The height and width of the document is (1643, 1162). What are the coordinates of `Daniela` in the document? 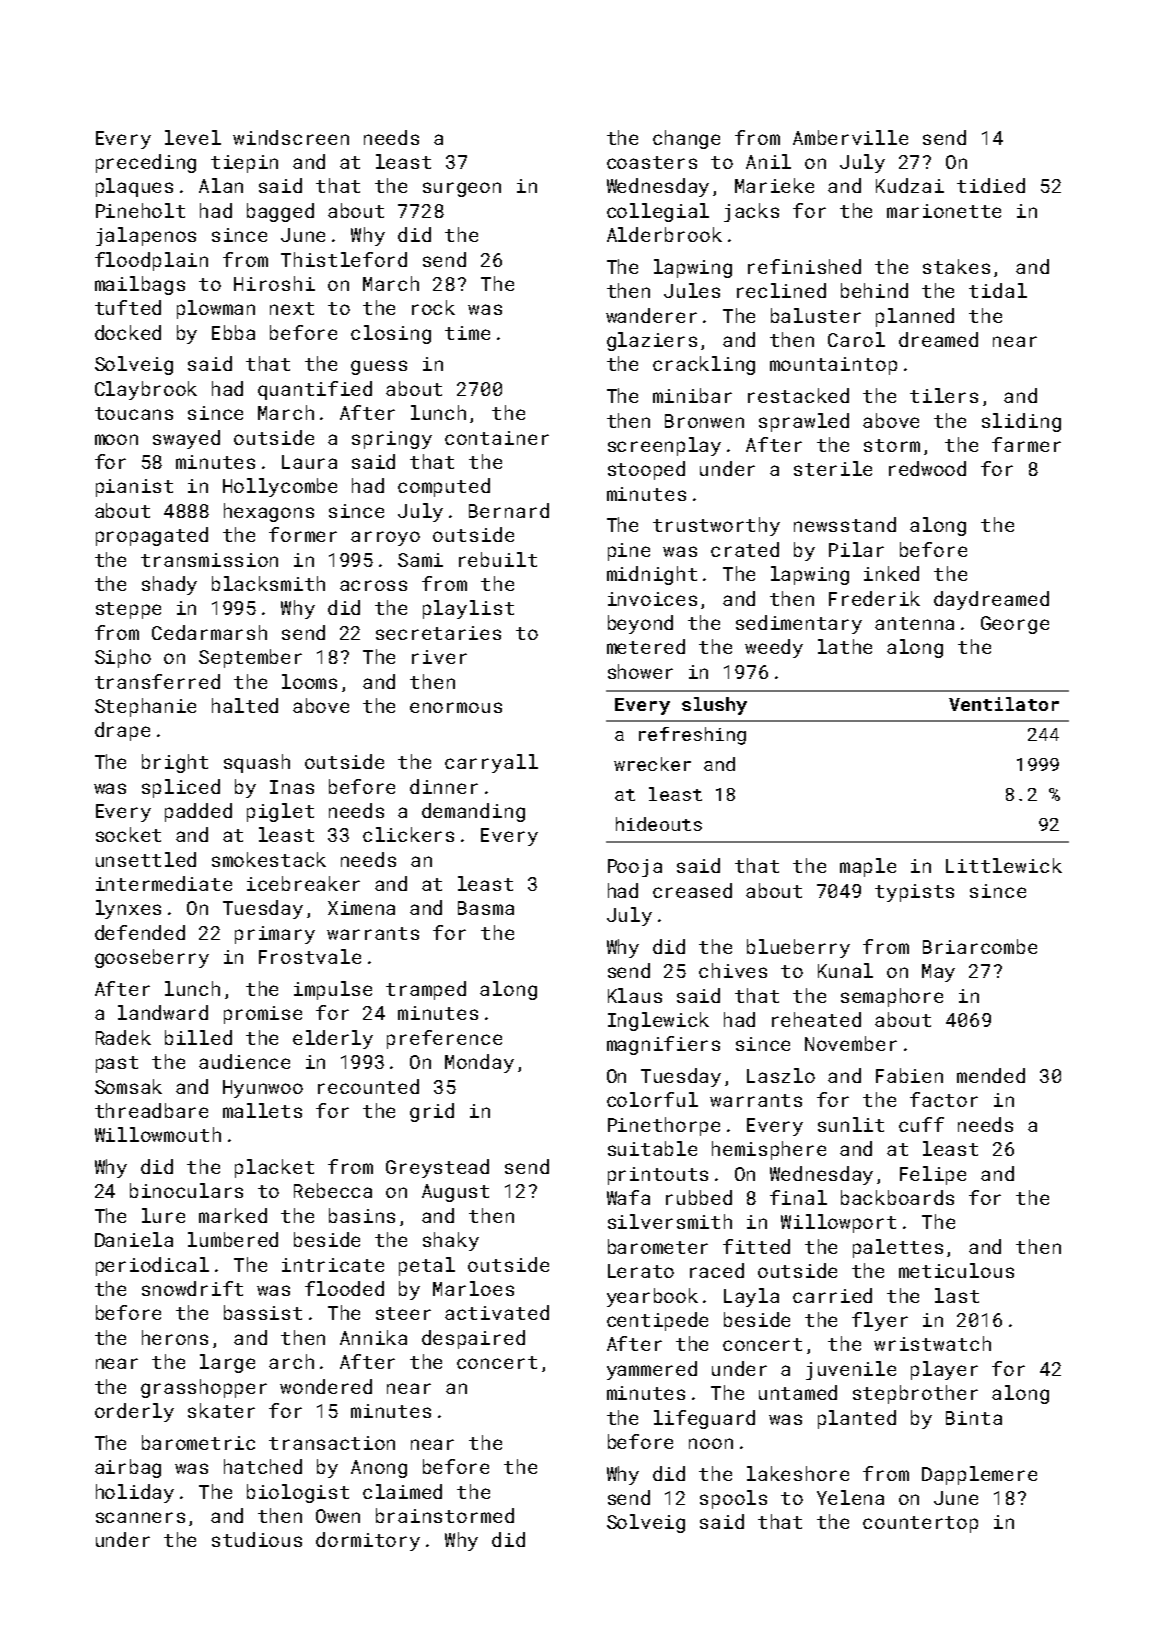 It's located at (134, 1239).
